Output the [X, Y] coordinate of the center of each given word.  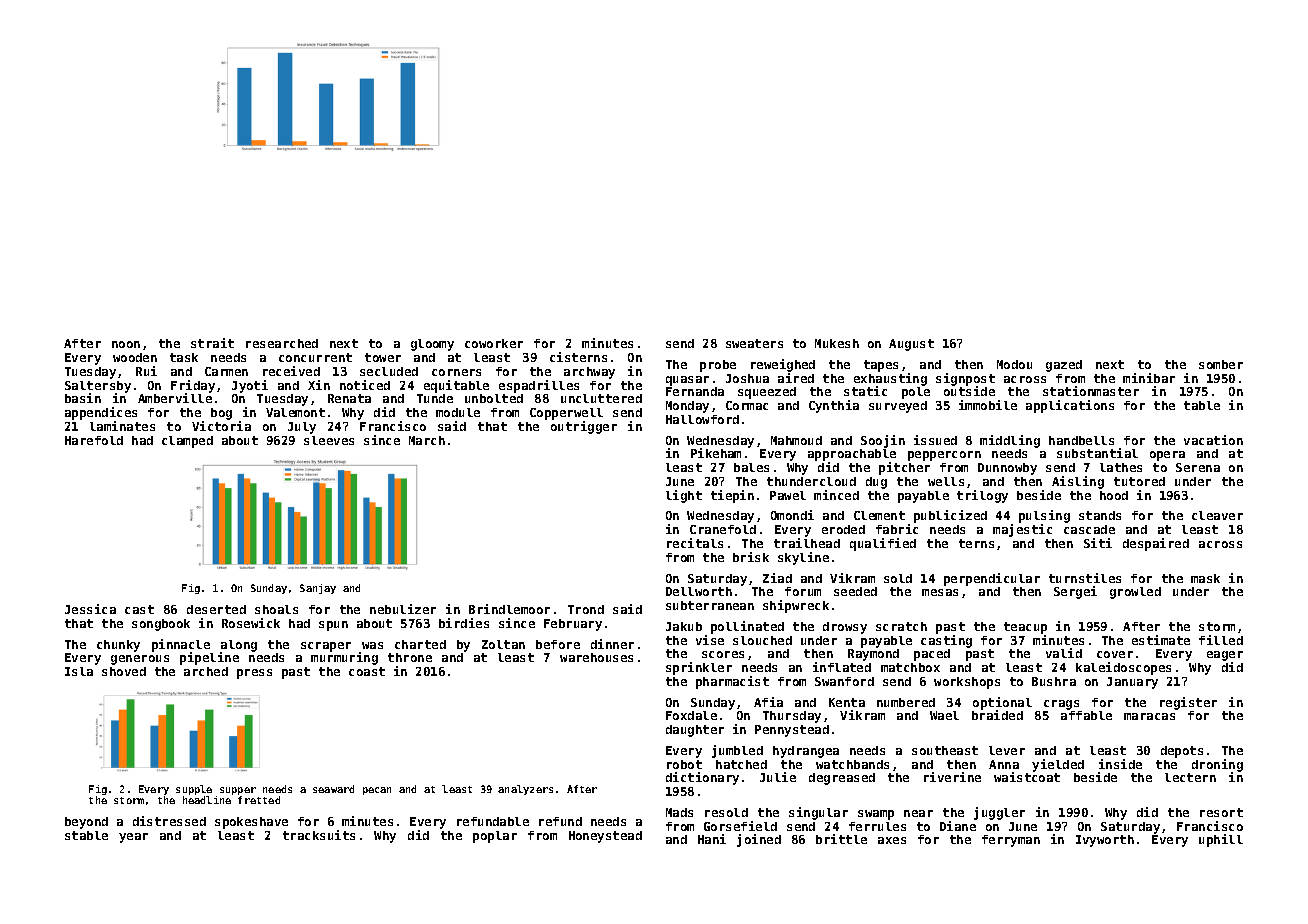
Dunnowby [1007, 469]
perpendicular [992, 579]
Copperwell [566, 414]
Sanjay [318, 589]
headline [207, 800]
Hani [712, 839]
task [184, 357]
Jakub [684, 626]
